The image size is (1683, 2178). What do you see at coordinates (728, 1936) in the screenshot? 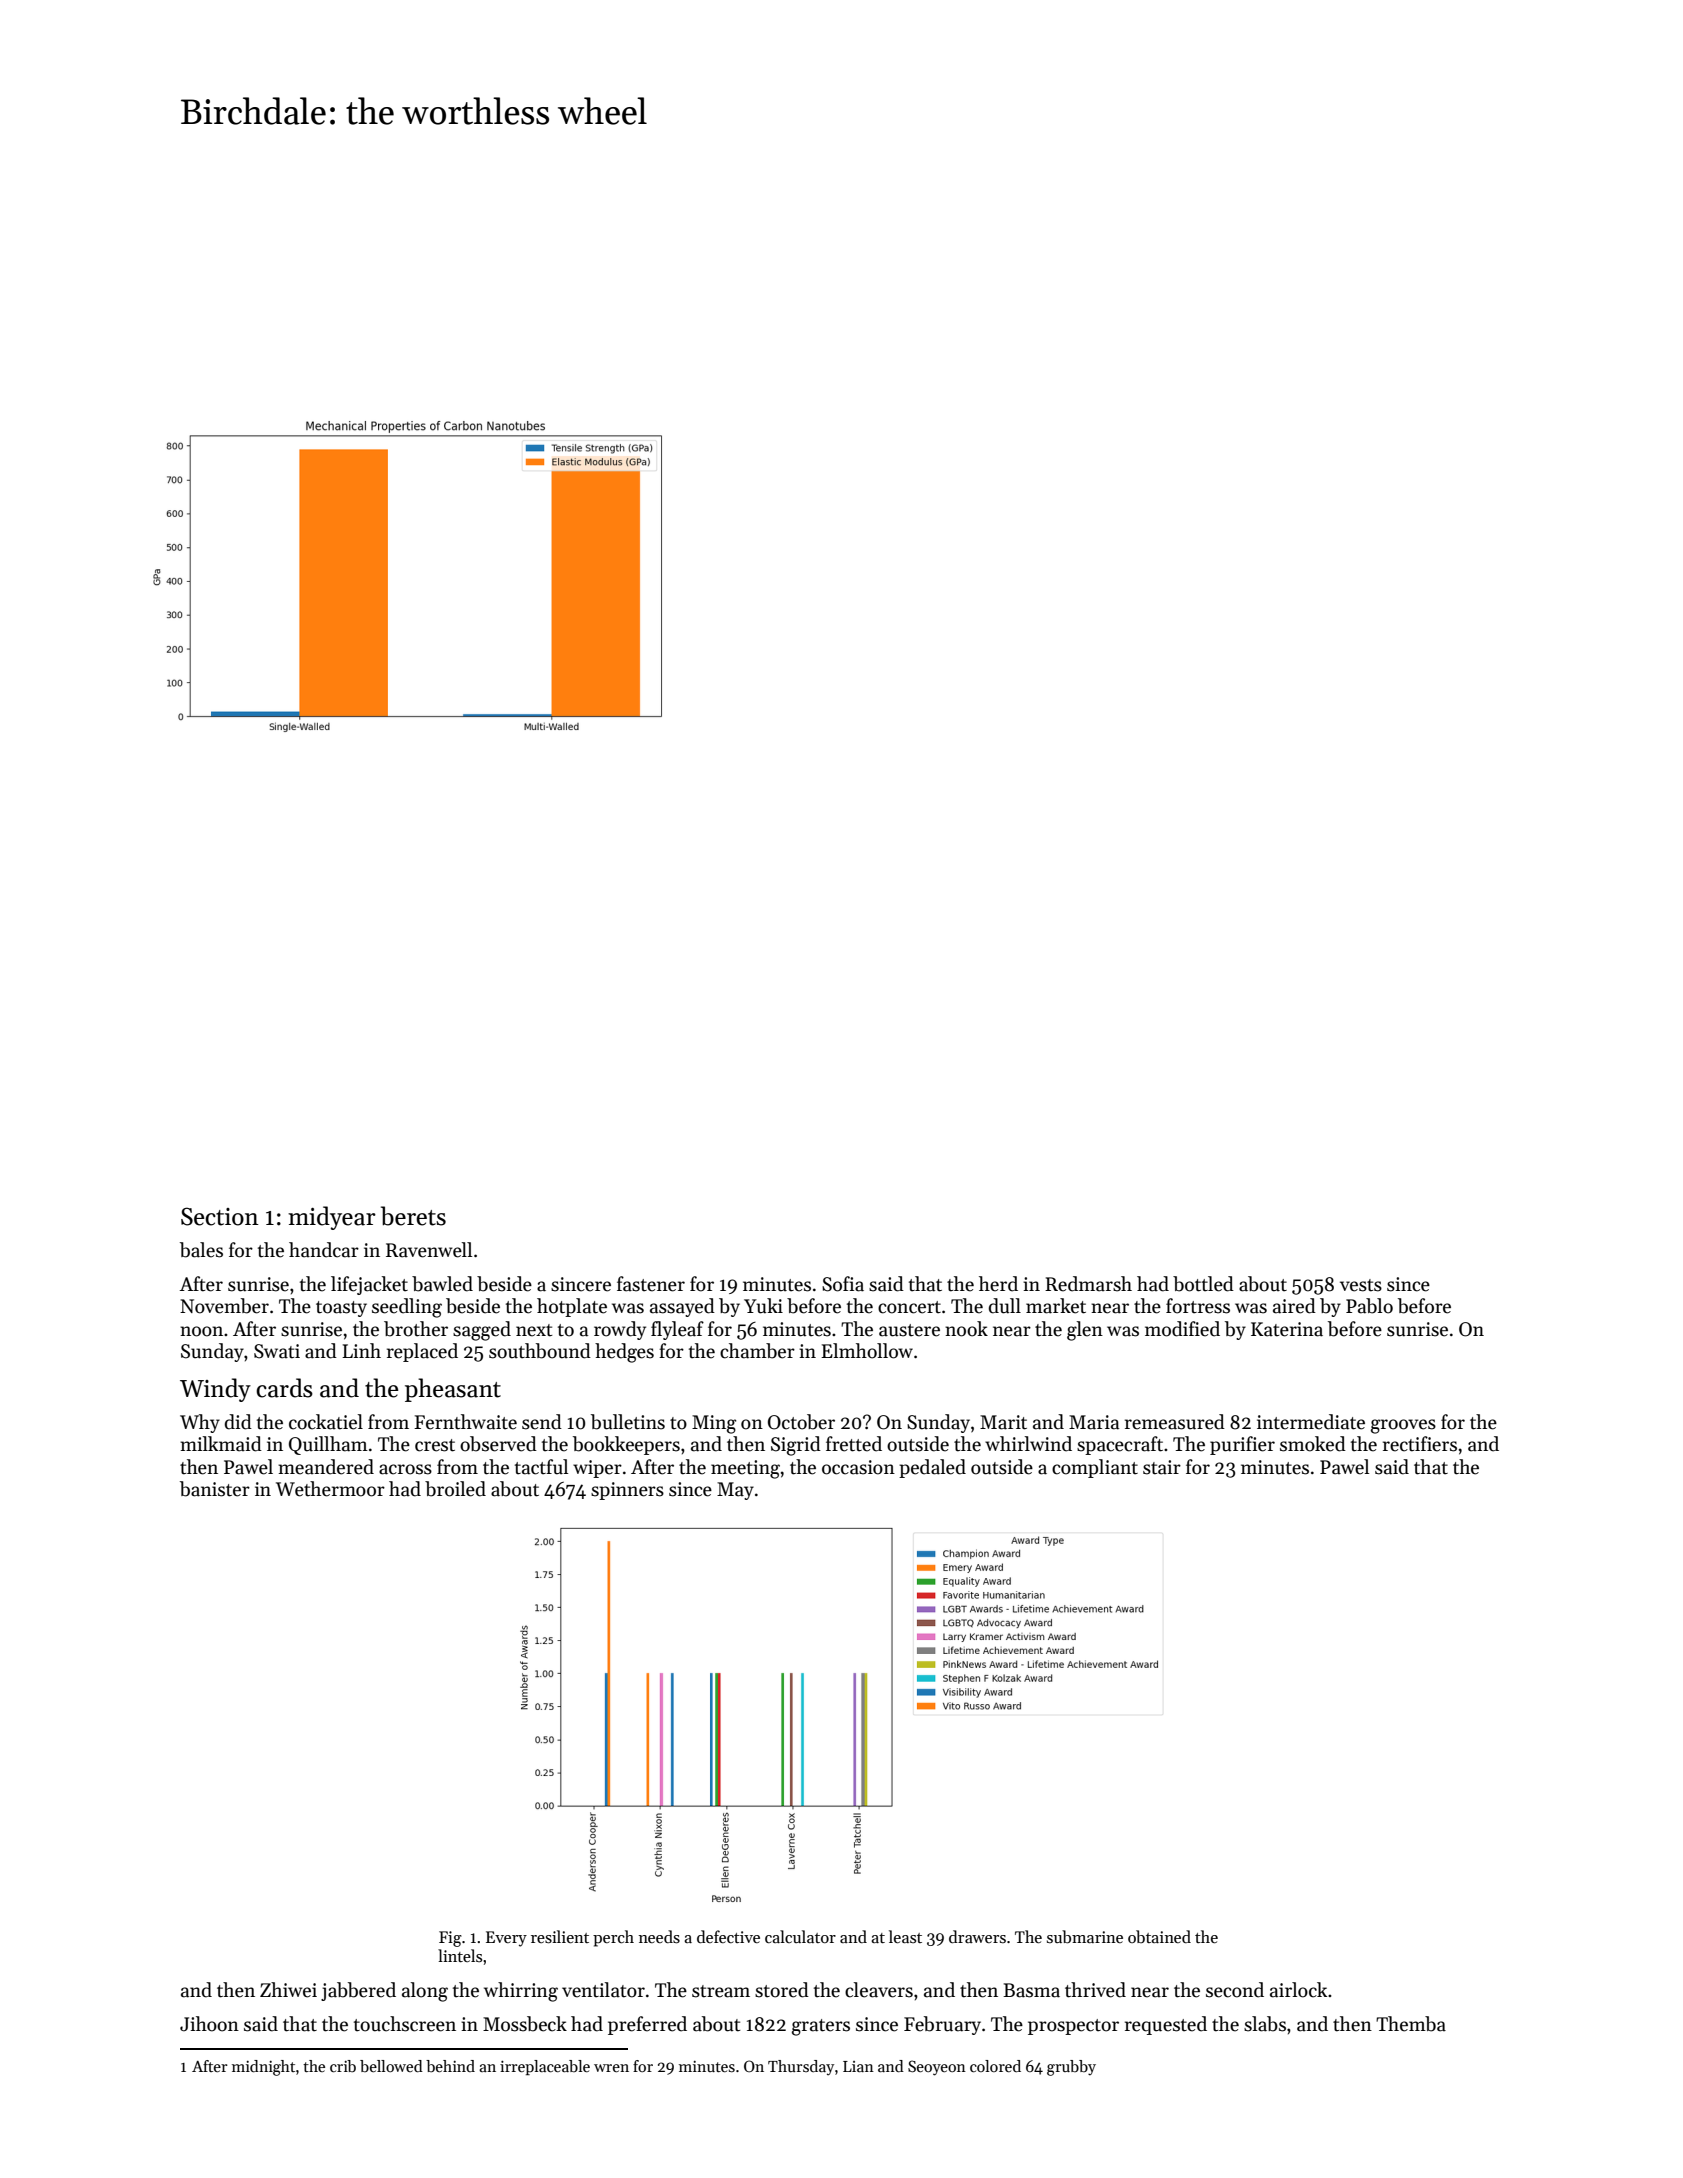
I see `defective` at bounding box center [728, 1936].
